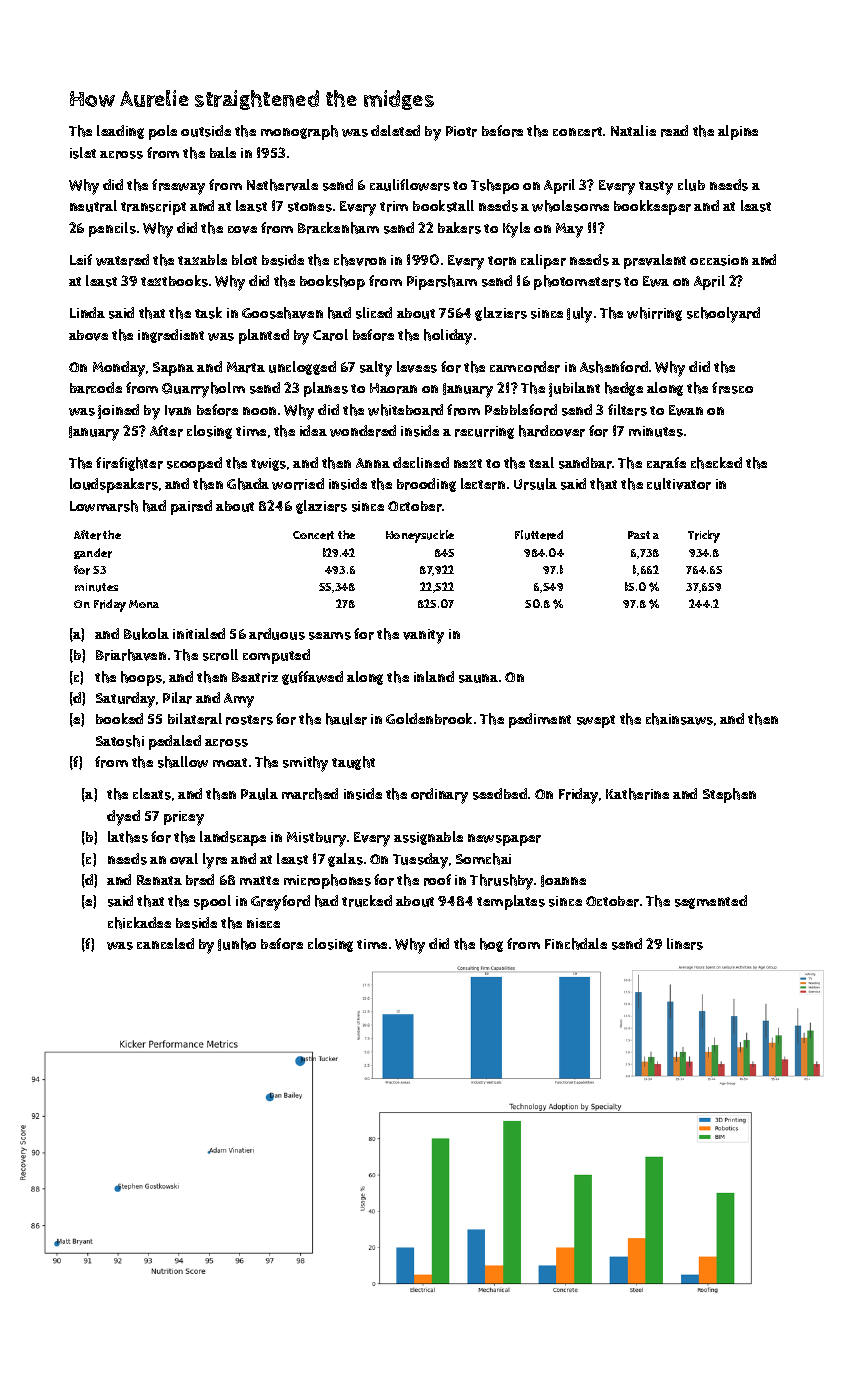 The image size is (849, 1400). I want to click on Mona, so click(144, 604).
